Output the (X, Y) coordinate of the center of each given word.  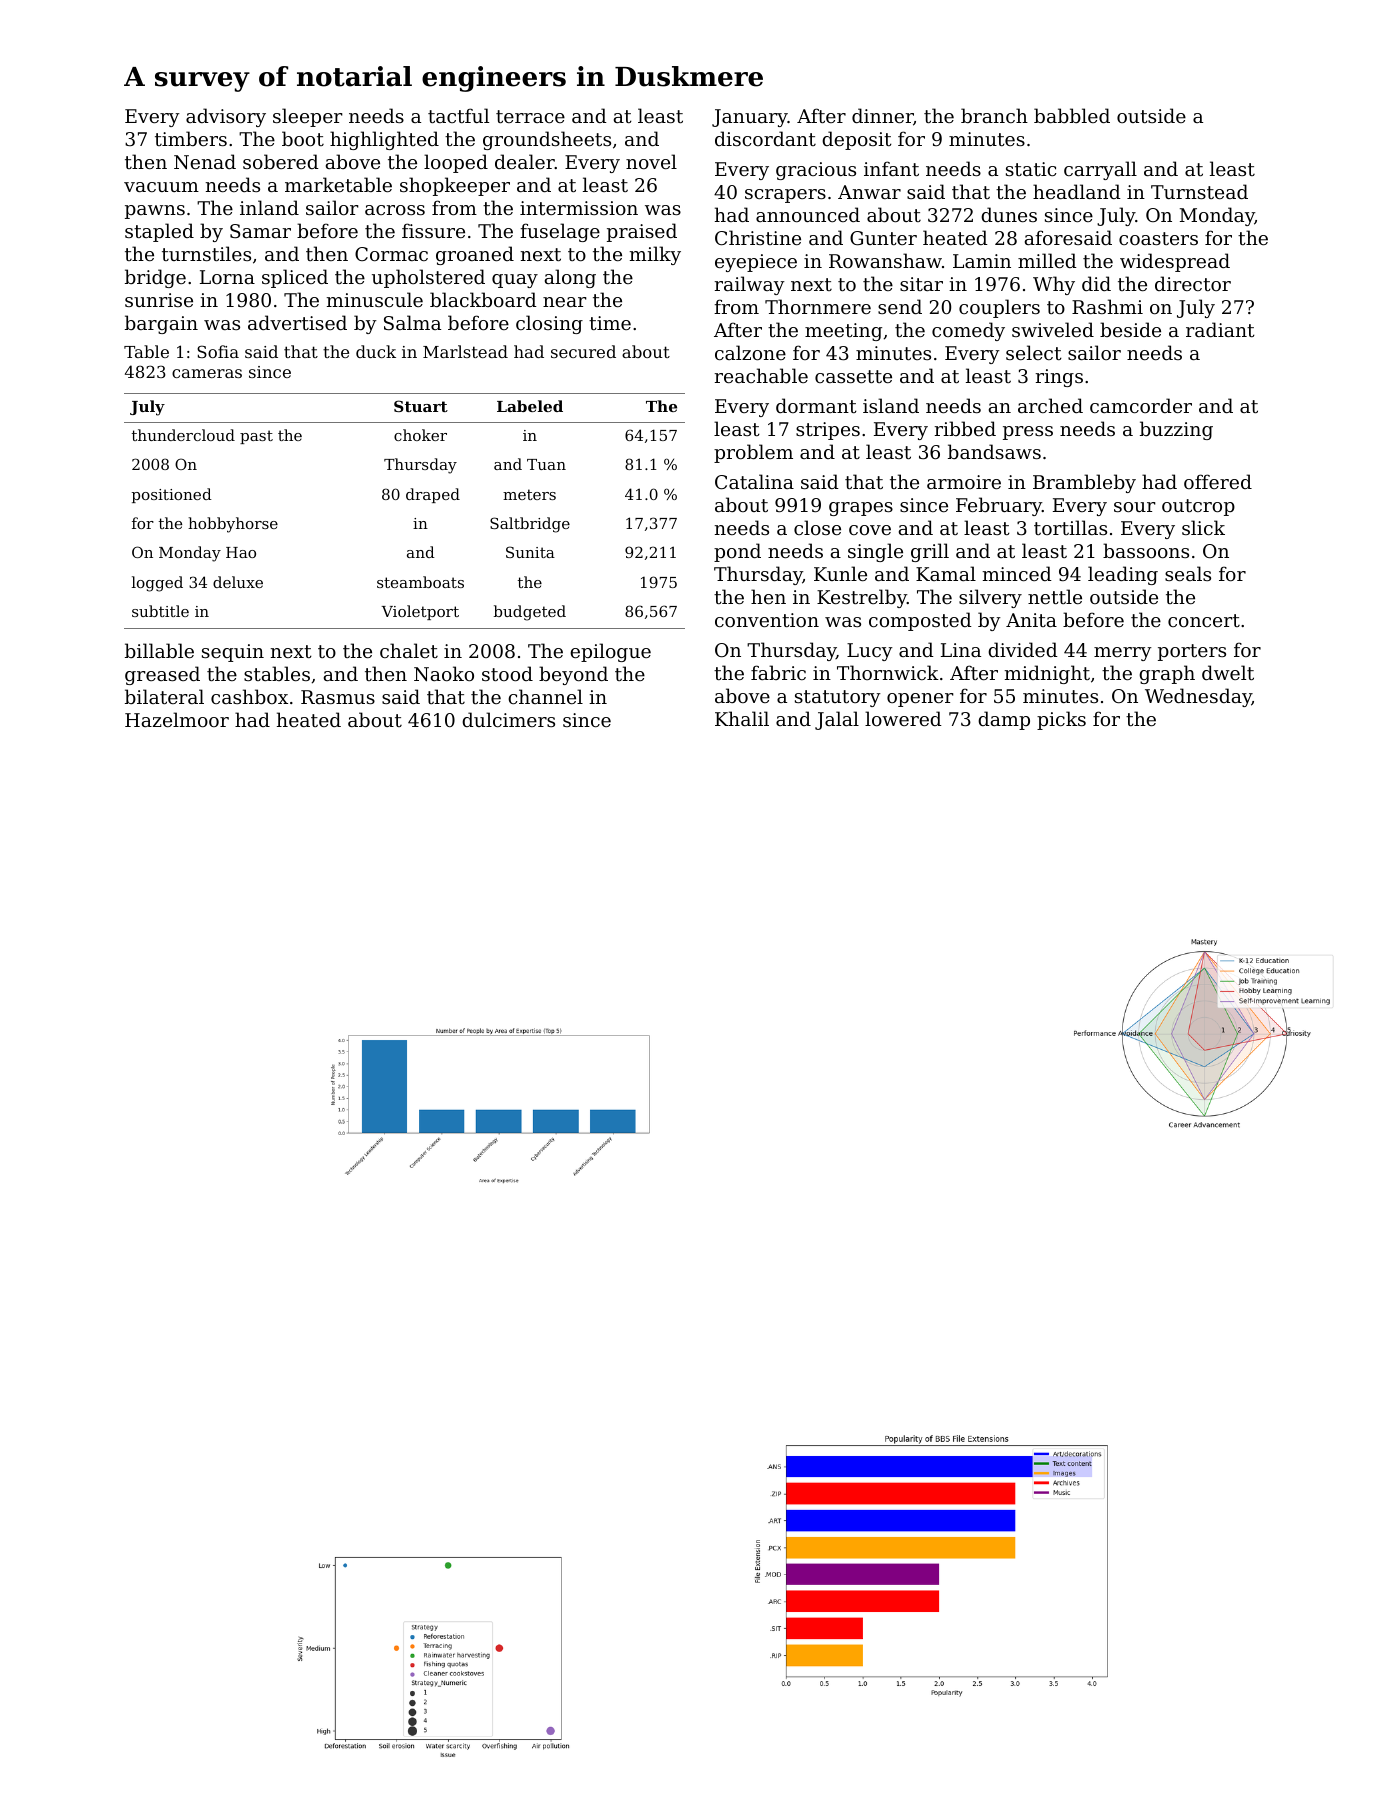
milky (655, 255)
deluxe (238, 582)
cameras (207, 373)
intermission (579, 208)
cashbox (249, 696)
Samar (260, 231)
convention (767, 620)
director (1193, 283)
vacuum (161, 187)
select (1034, 352)
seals (1188, 573)
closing (549, 324)
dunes (1009, 214)
